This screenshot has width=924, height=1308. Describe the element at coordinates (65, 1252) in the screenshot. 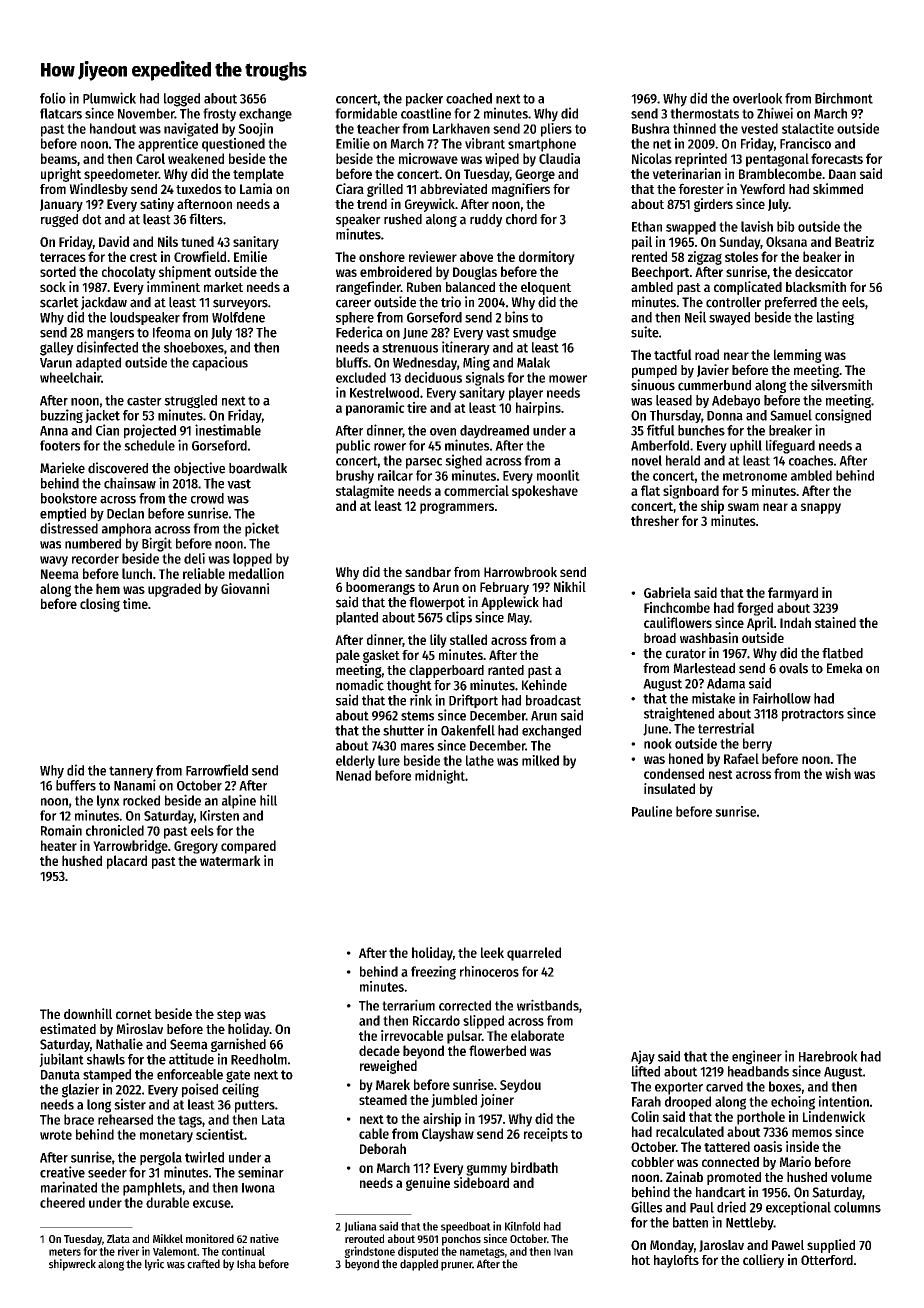

I see `meters` at that location.
